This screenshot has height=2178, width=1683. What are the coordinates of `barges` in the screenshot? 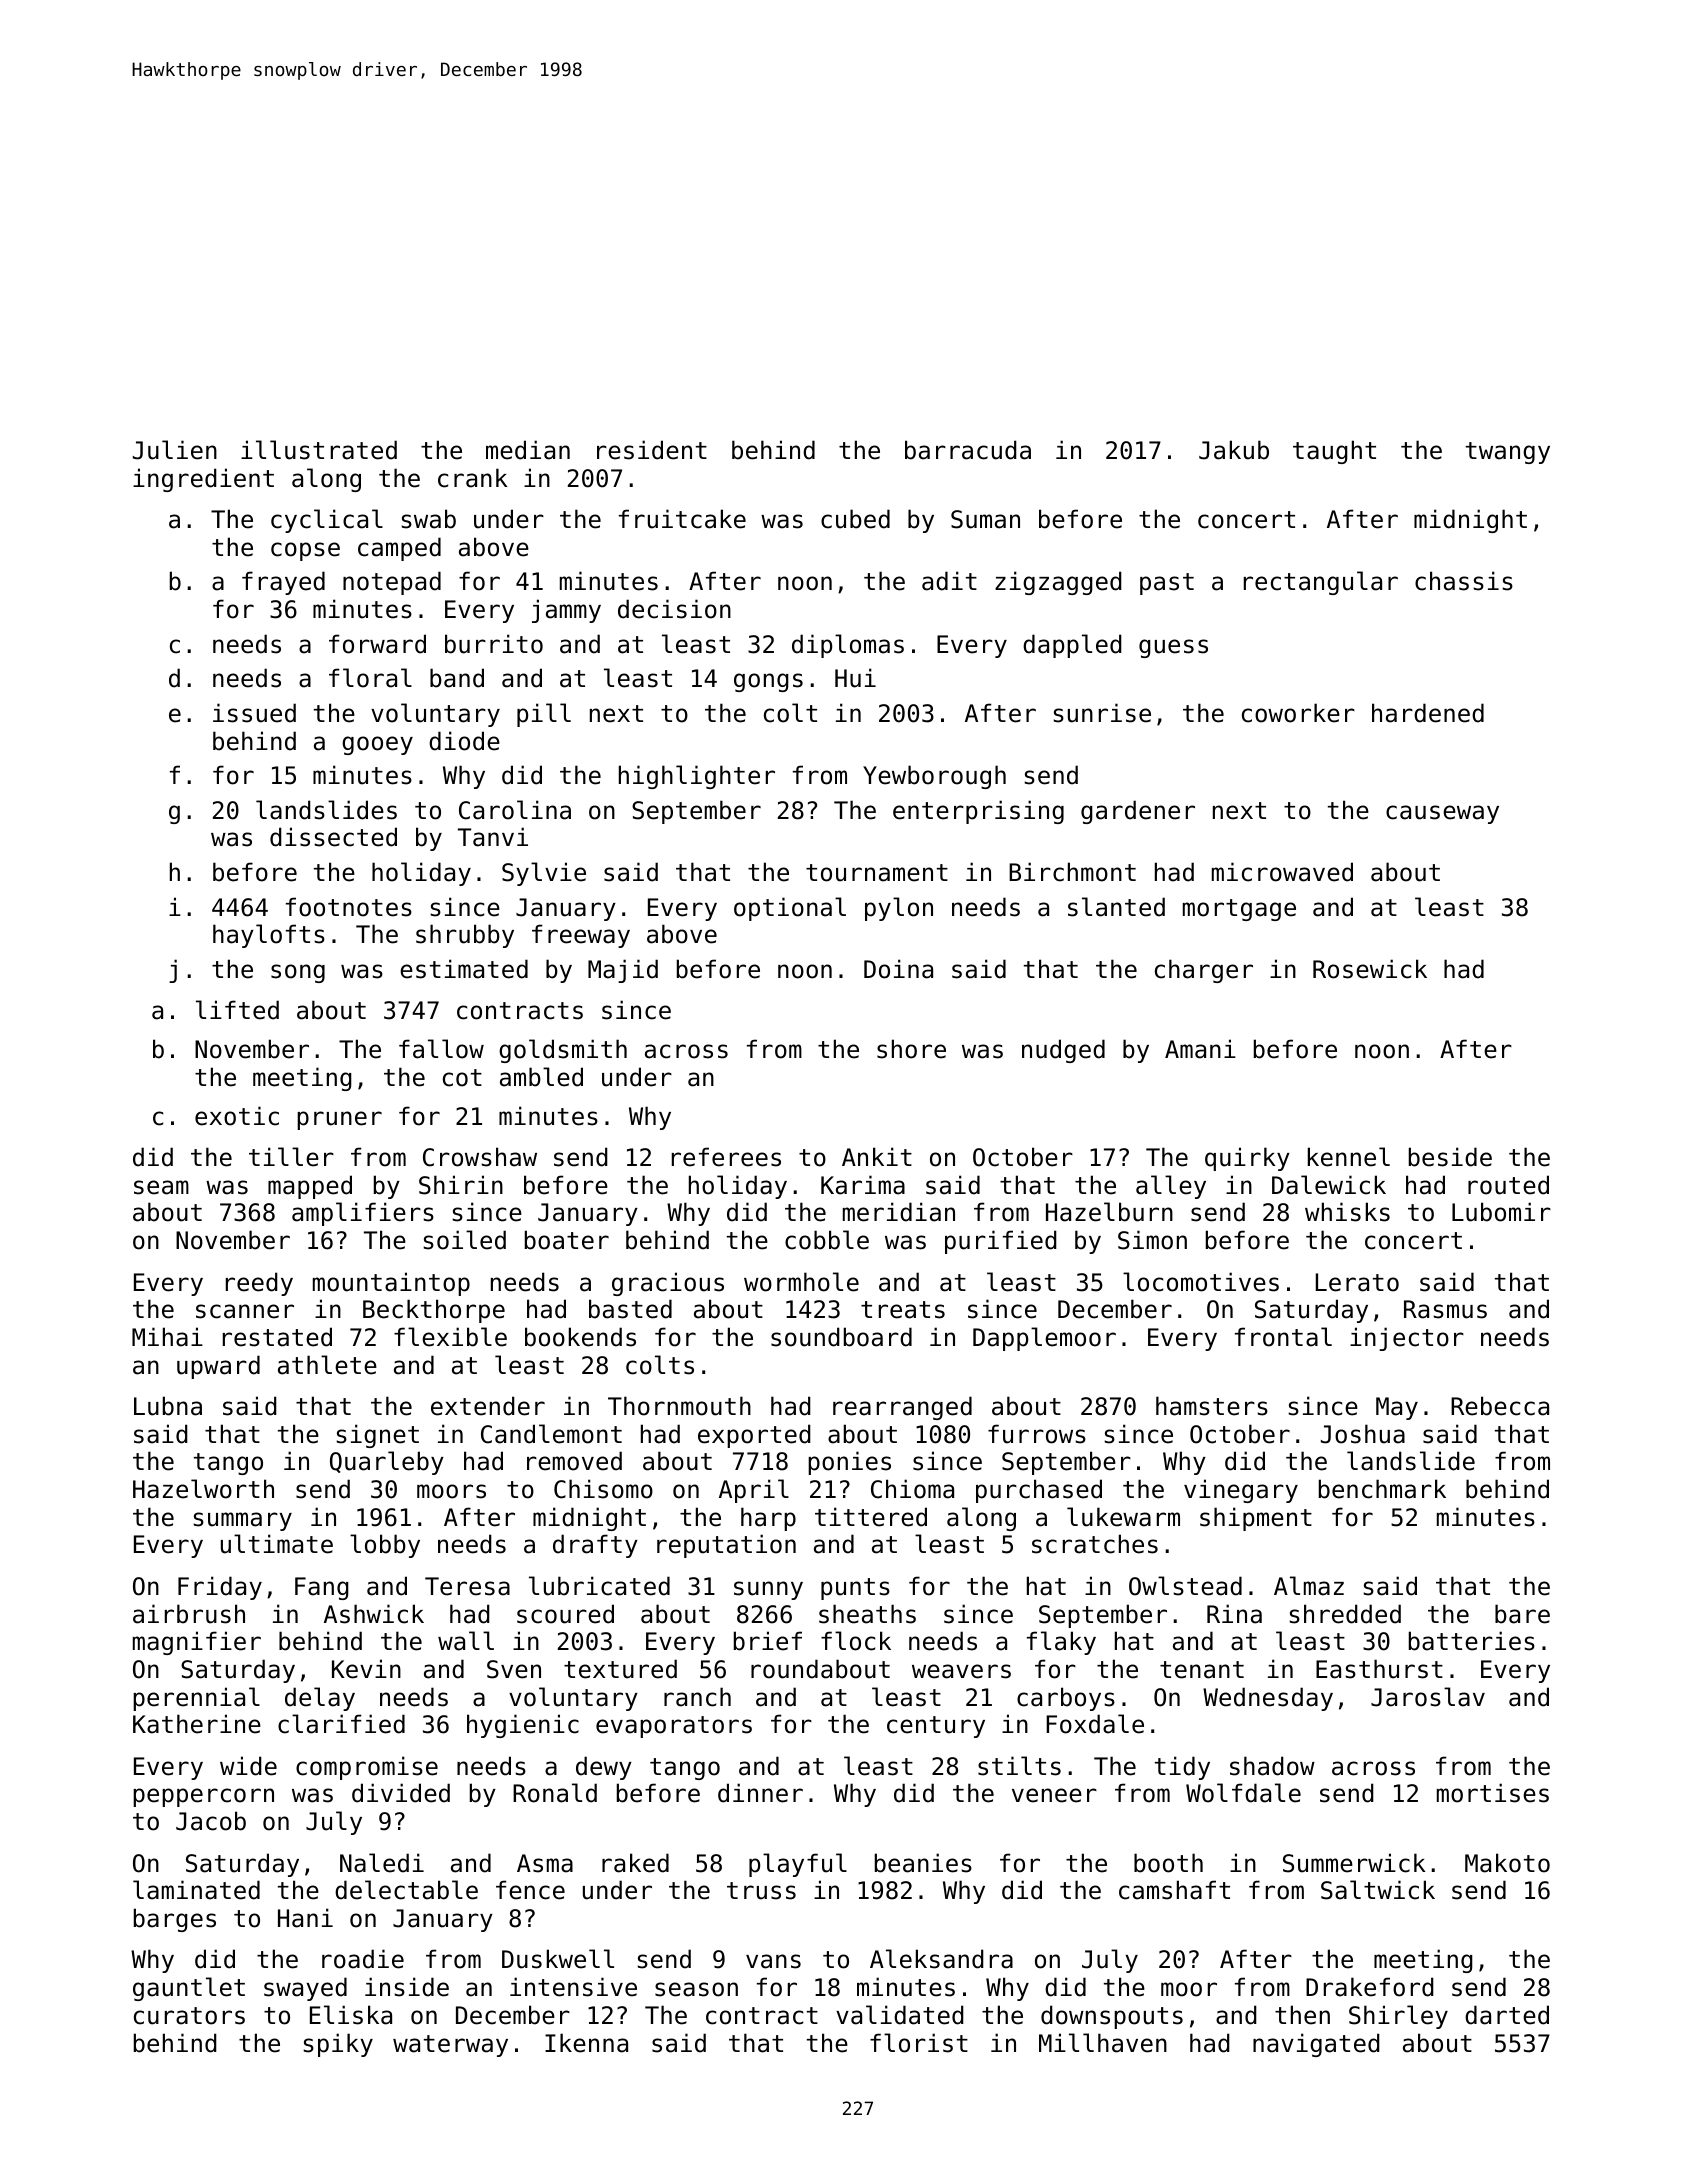 It's located at (175, 1920).
